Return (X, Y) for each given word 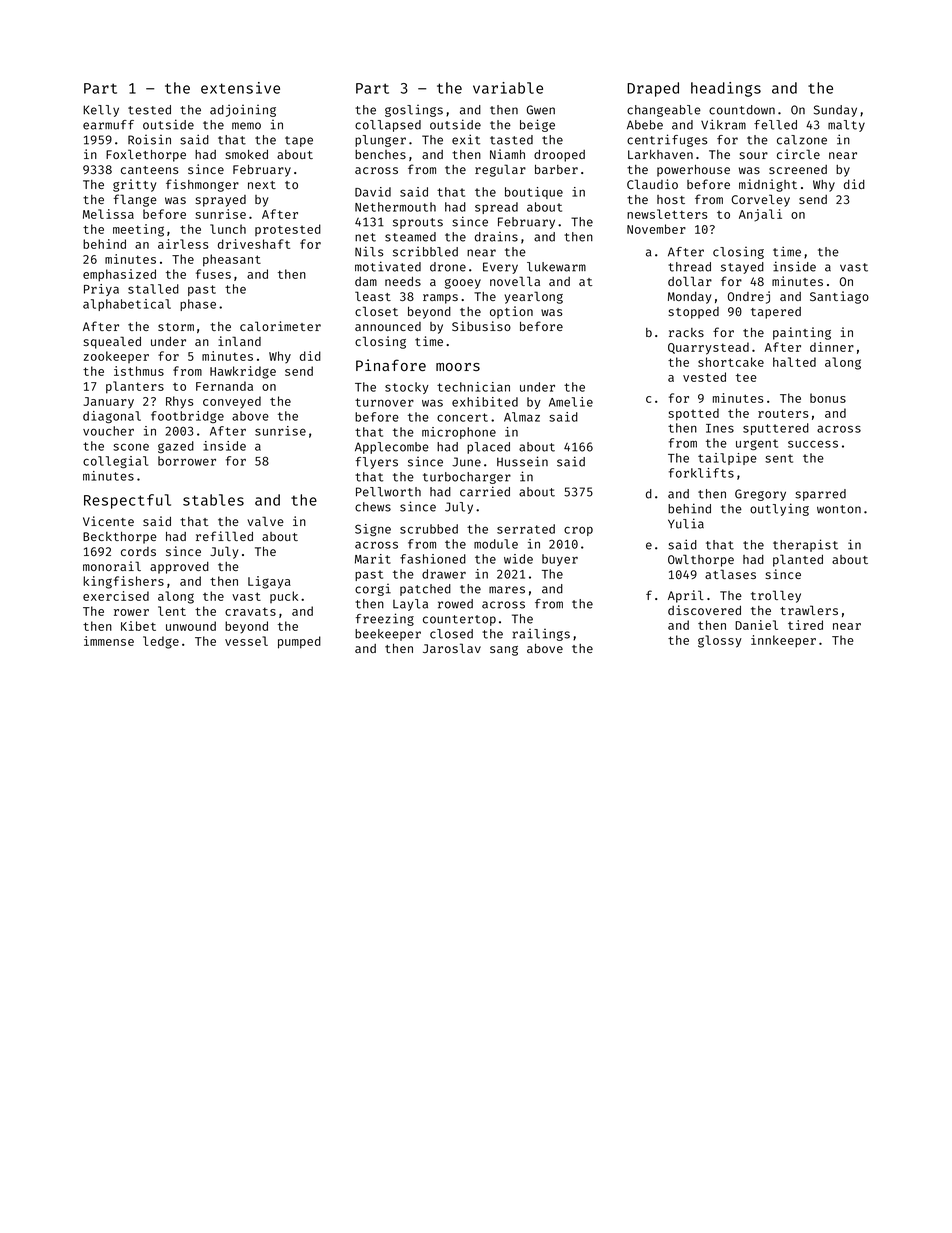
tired (805, 625)
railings (541, 635)
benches (380, 154)
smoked (246, 154)
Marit (373, 559)
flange (135, 200)
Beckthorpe (120, 538)
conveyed (232, 402)
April (686, 596)
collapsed (388, 126)
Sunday (835, 111)
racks (686, 332)
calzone (802, 140)
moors (458, 367)
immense (109, 641)
